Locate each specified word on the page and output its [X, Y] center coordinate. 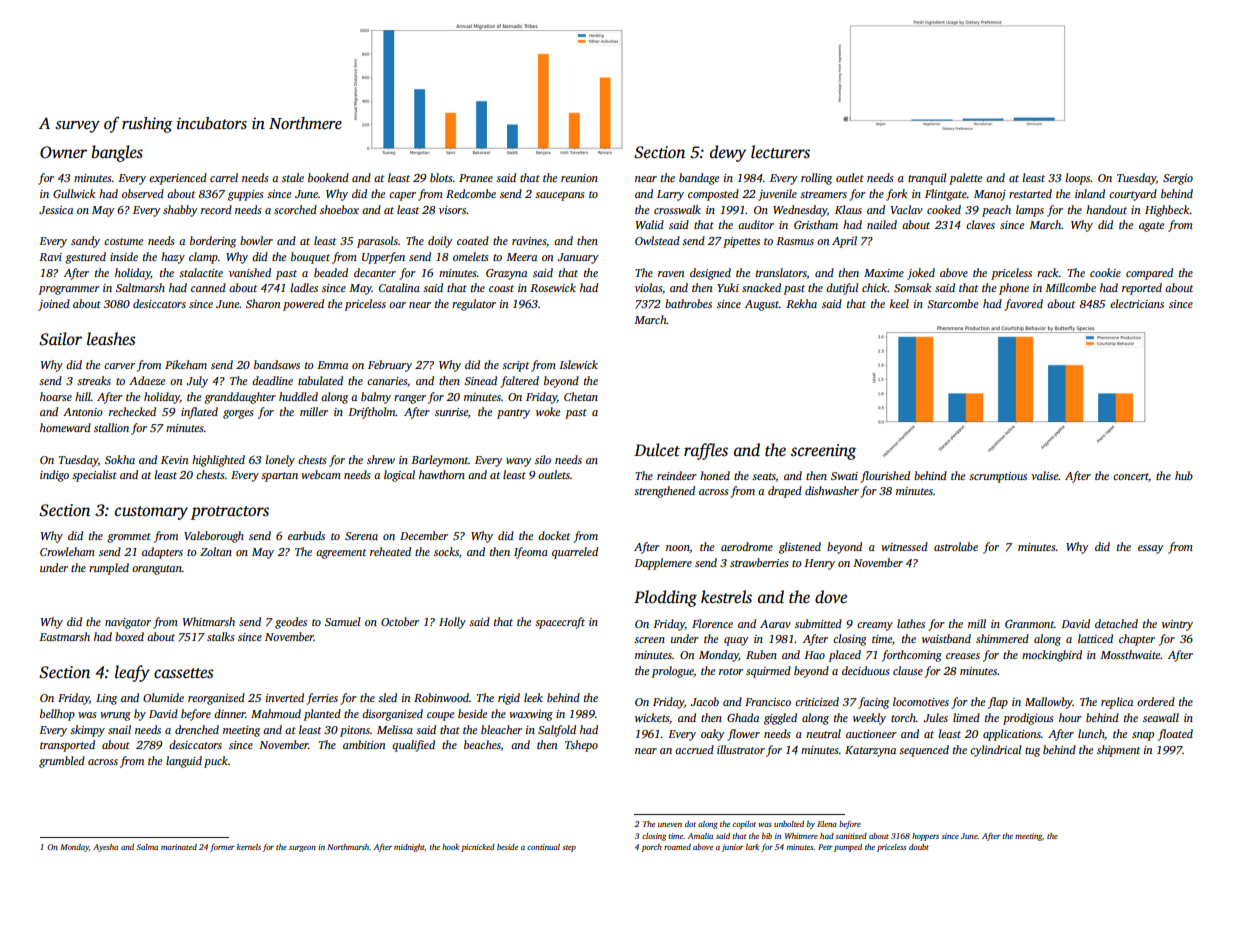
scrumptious [998, 477]
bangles [117, 153]
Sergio [1178, 179]
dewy [728, 153]
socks [446, 551]
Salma [147, 847]
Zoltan [216, 551]
